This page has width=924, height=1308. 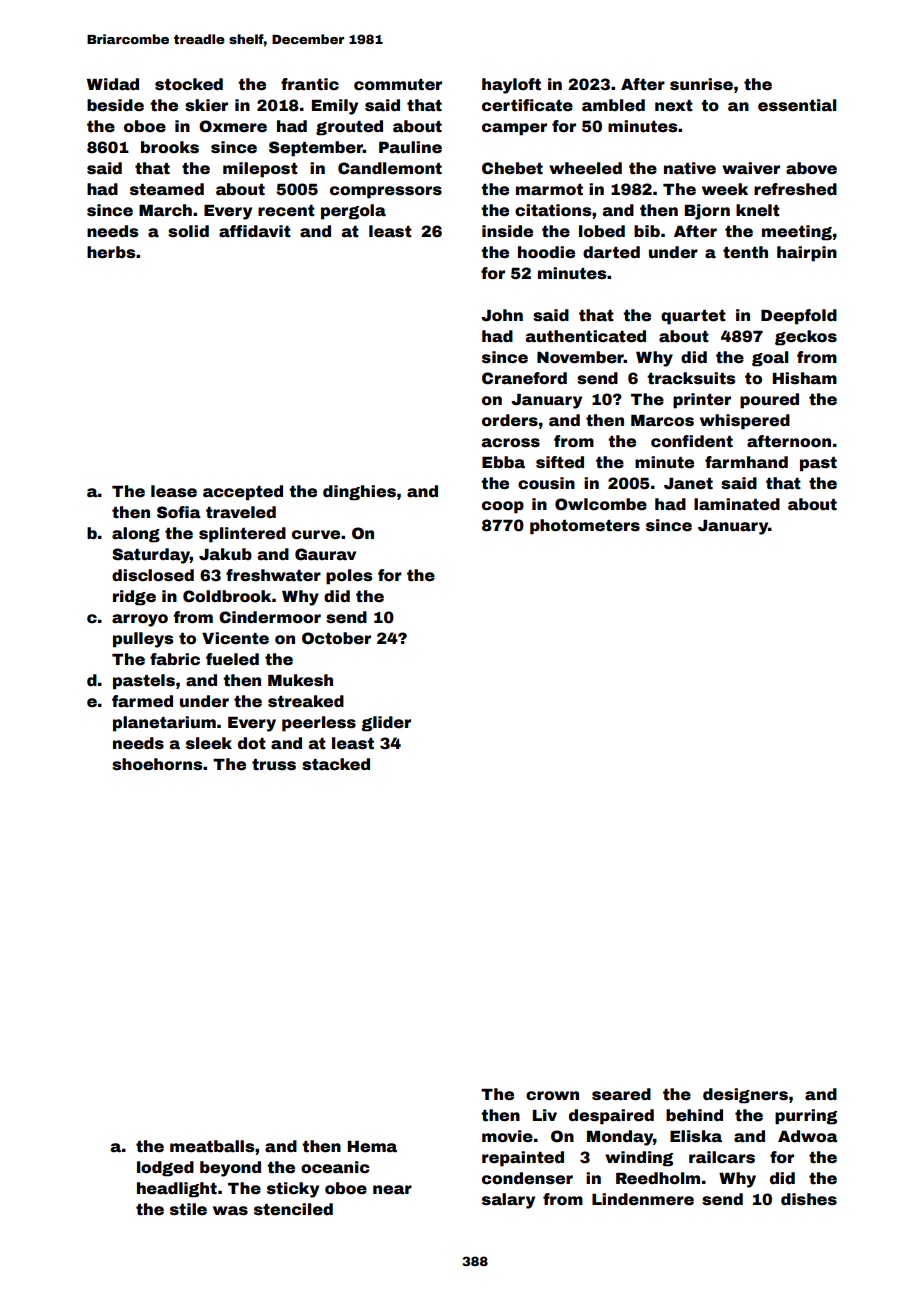 What do you see at coordinates (797, 233) in the page?
I see `meeting` at bounding box center [797, 233].
